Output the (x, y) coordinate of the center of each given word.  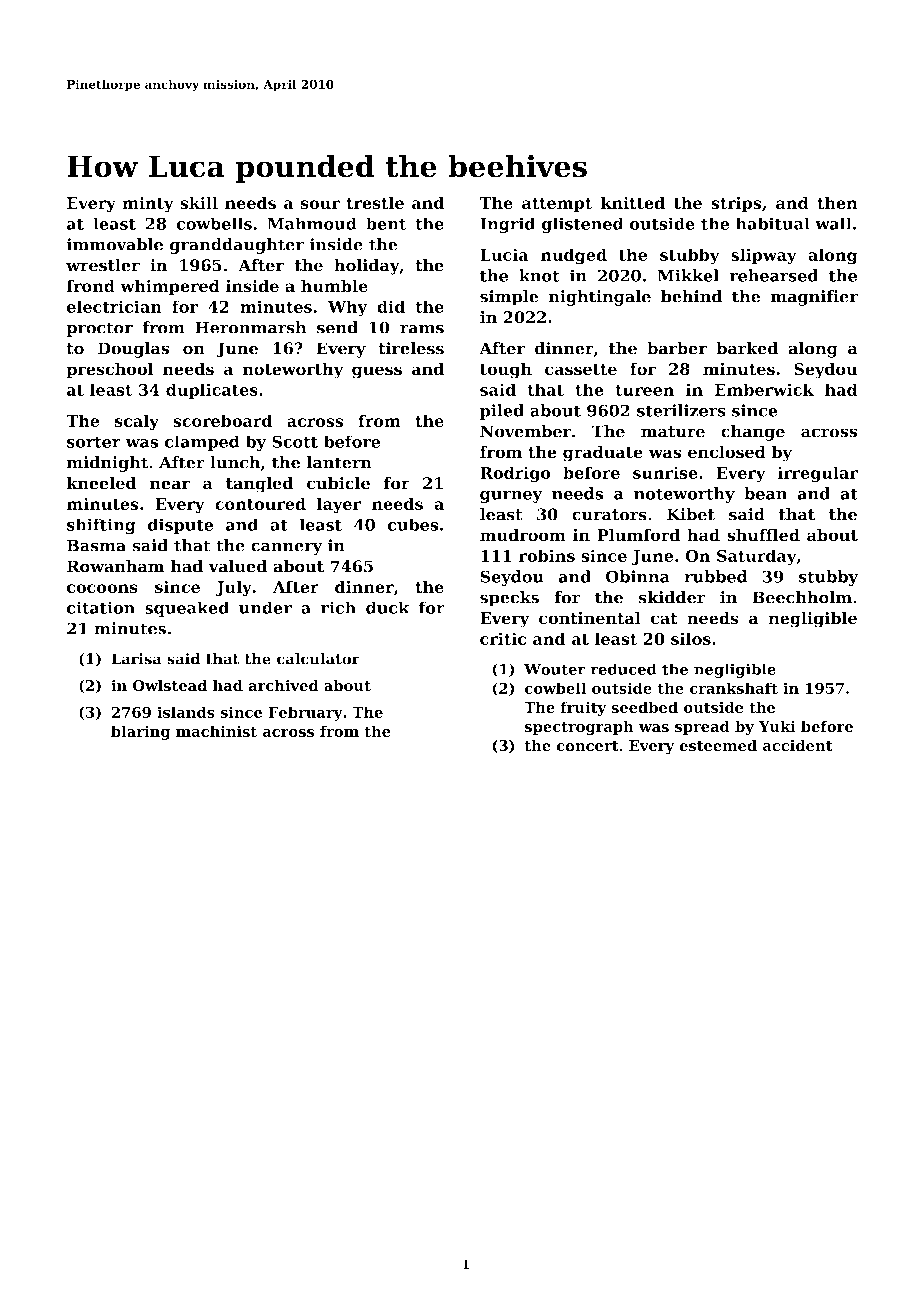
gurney (511, 497)
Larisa (137, 659)
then (837, 202)
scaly (137, 422)
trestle (375, 202)
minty (148, 205)
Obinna (638, 576)
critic (503, 638)
